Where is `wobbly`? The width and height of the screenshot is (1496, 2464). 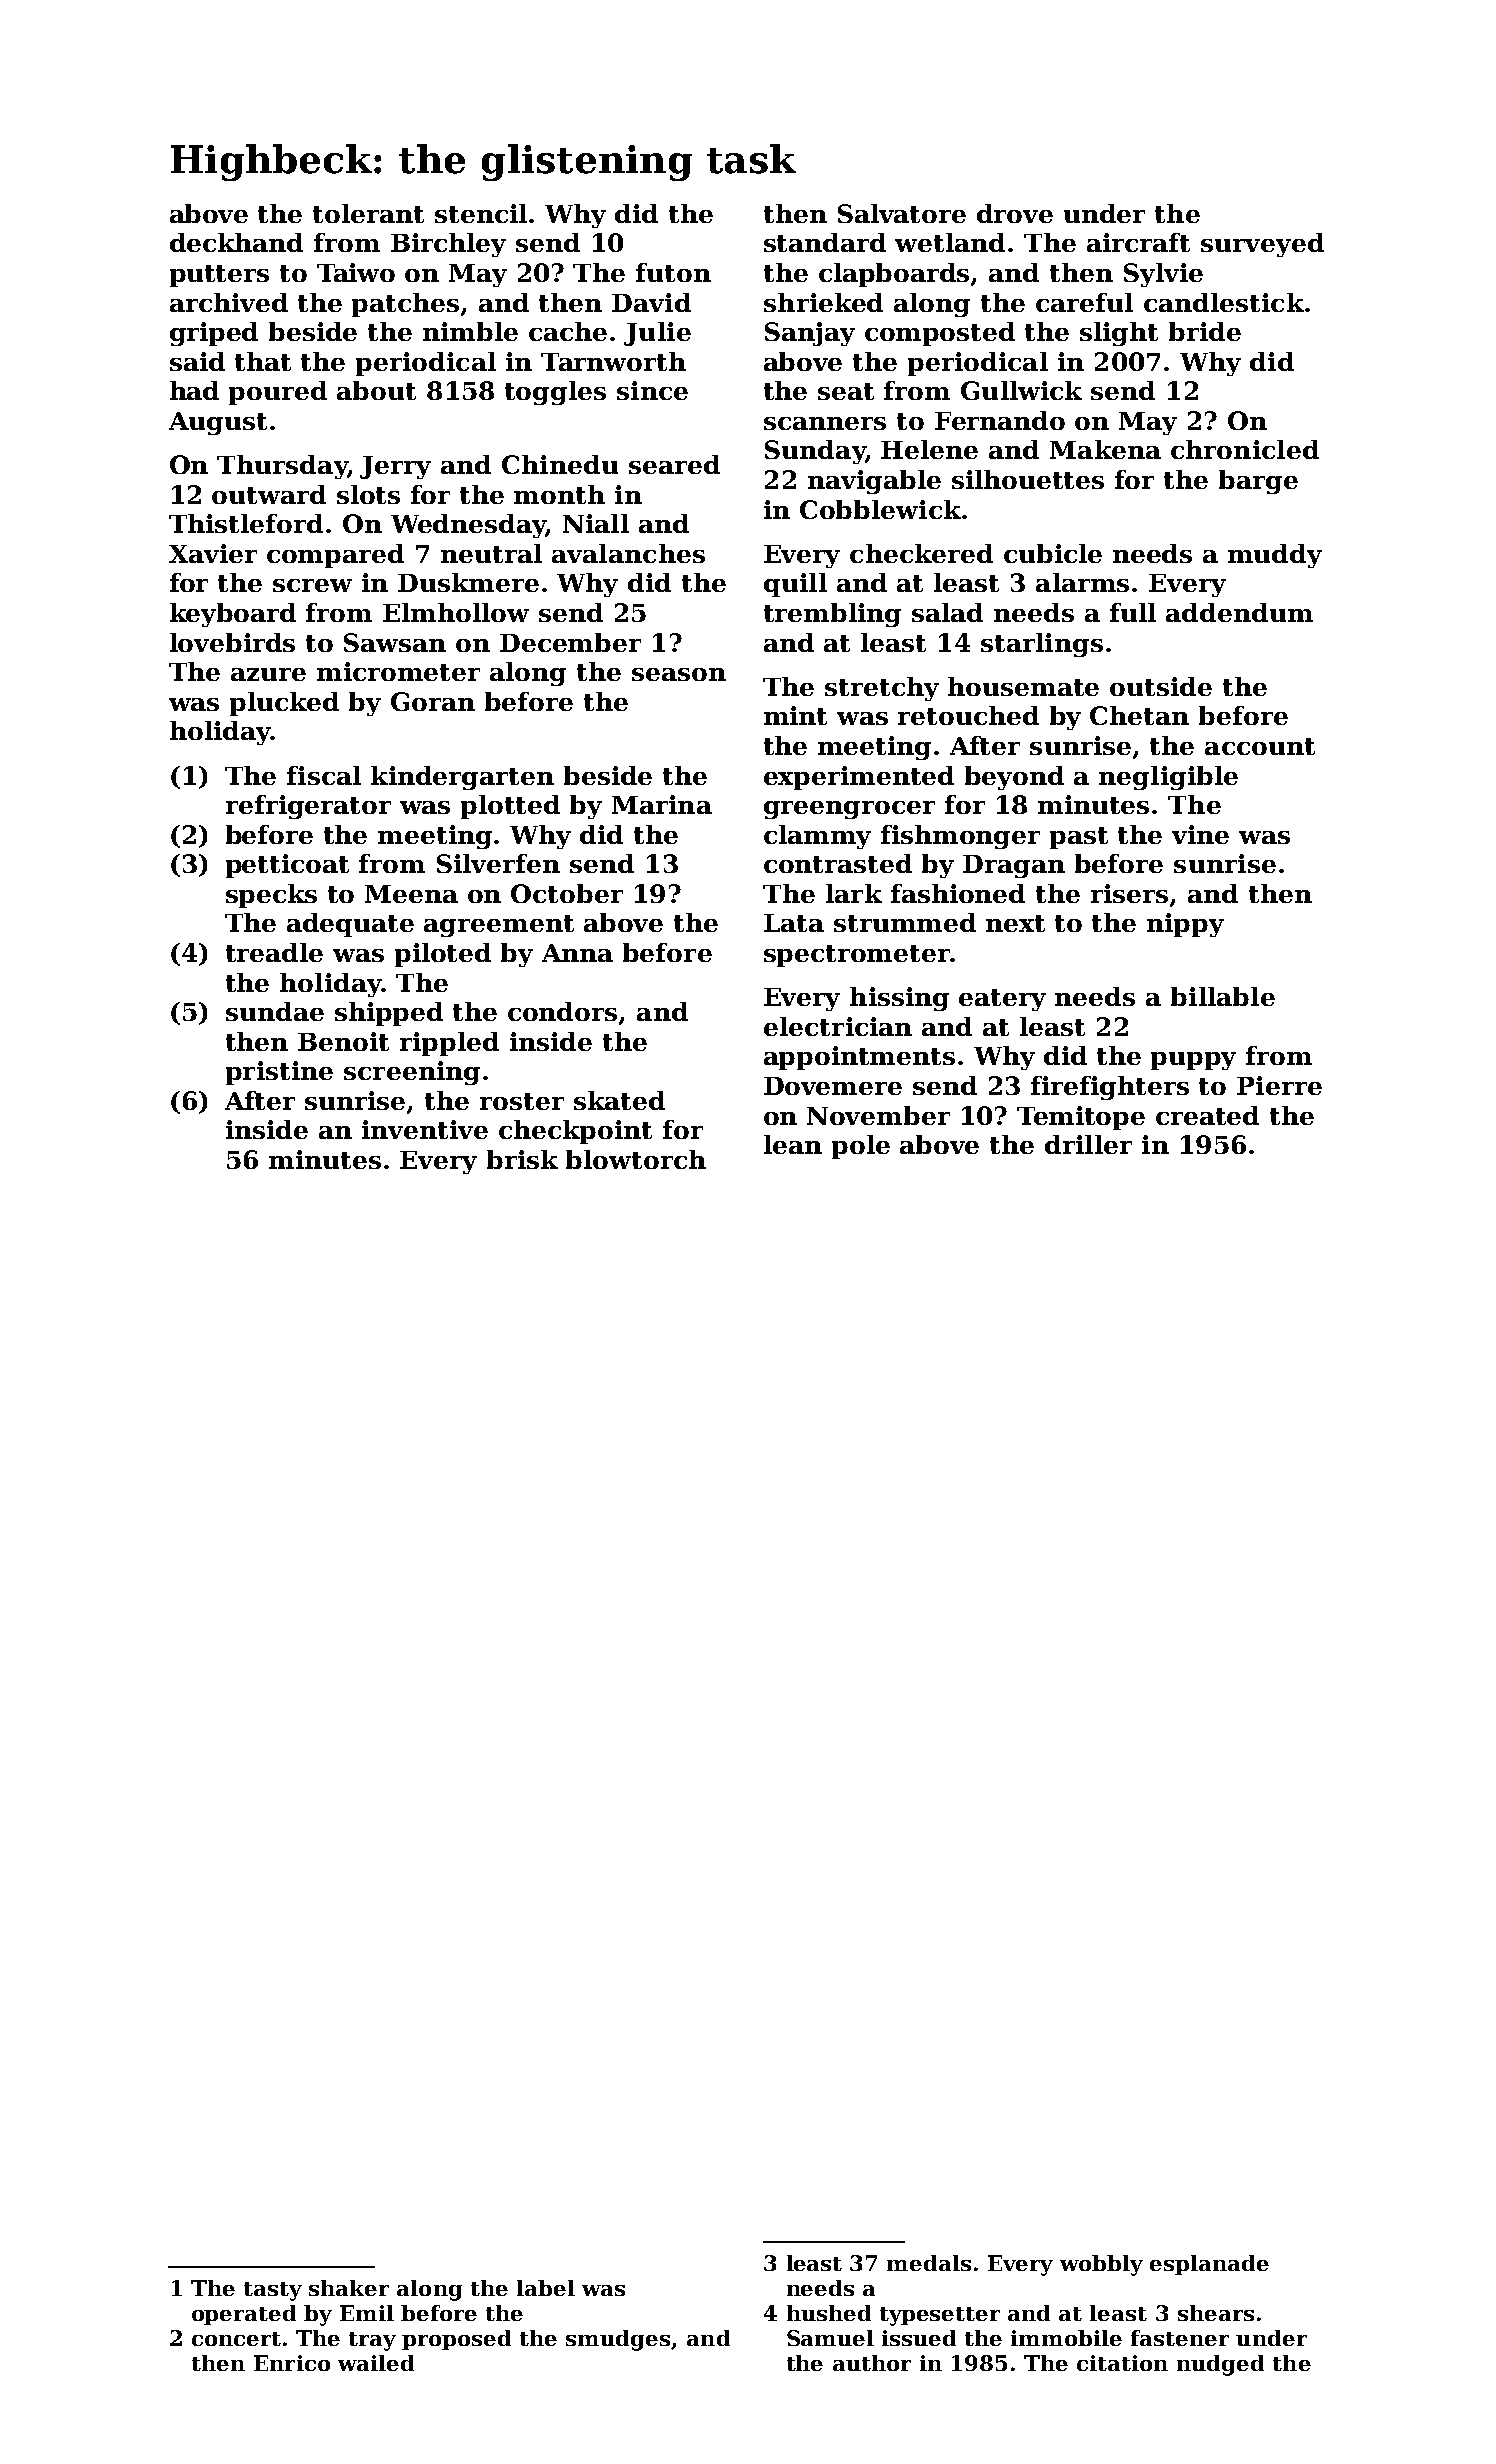 wobbly is located at coordinates (1101, 2265).
